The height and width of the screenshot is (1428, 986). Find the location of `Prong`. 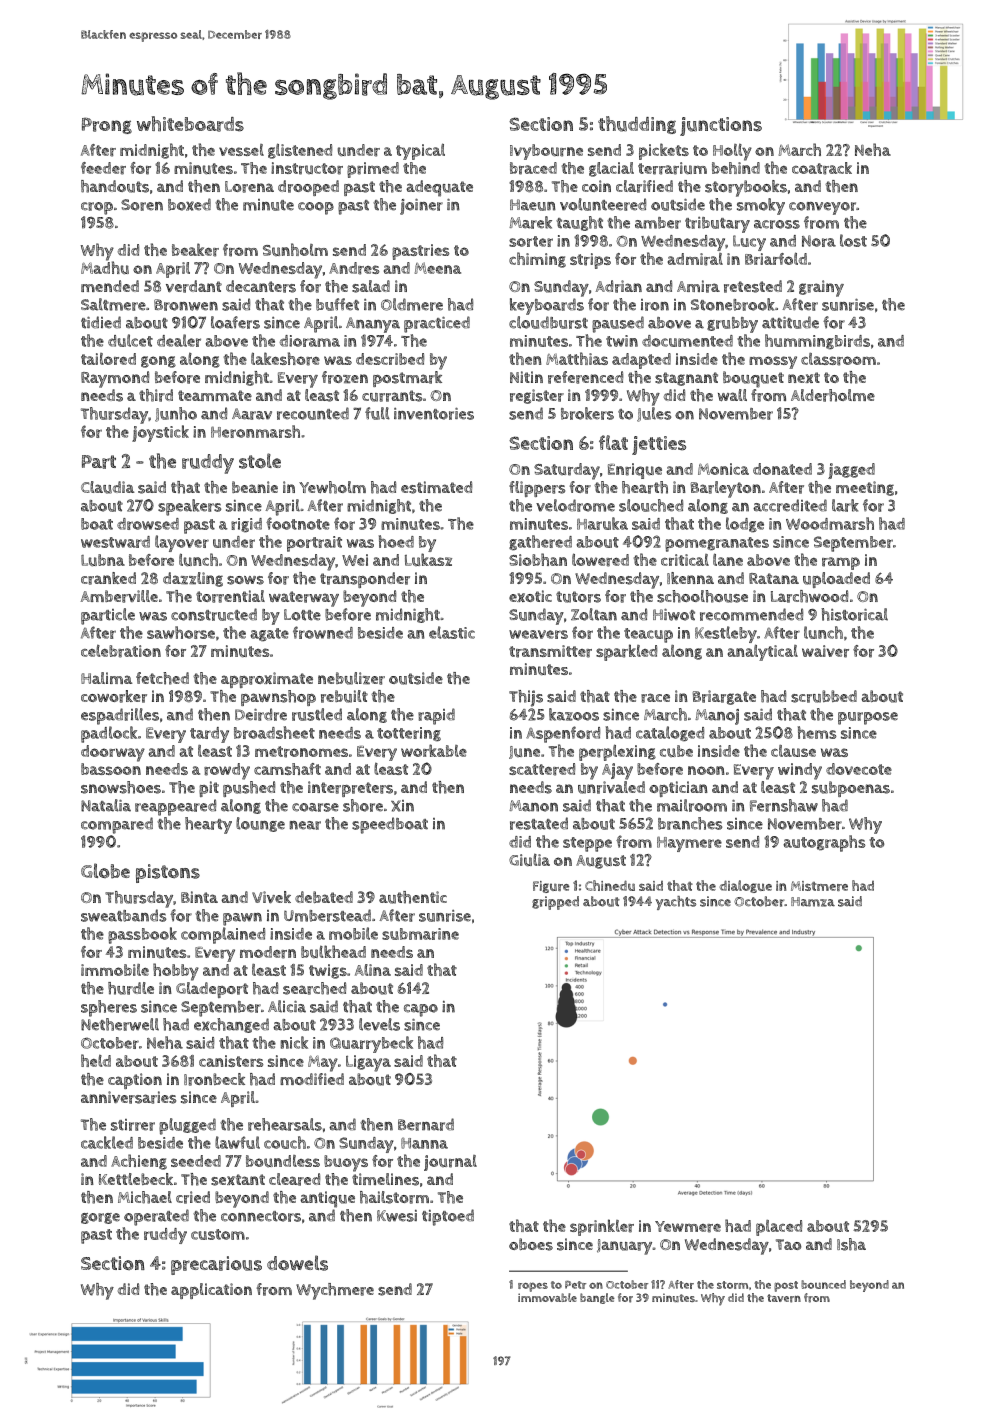

Prong is located at coordinates (107, 126).
